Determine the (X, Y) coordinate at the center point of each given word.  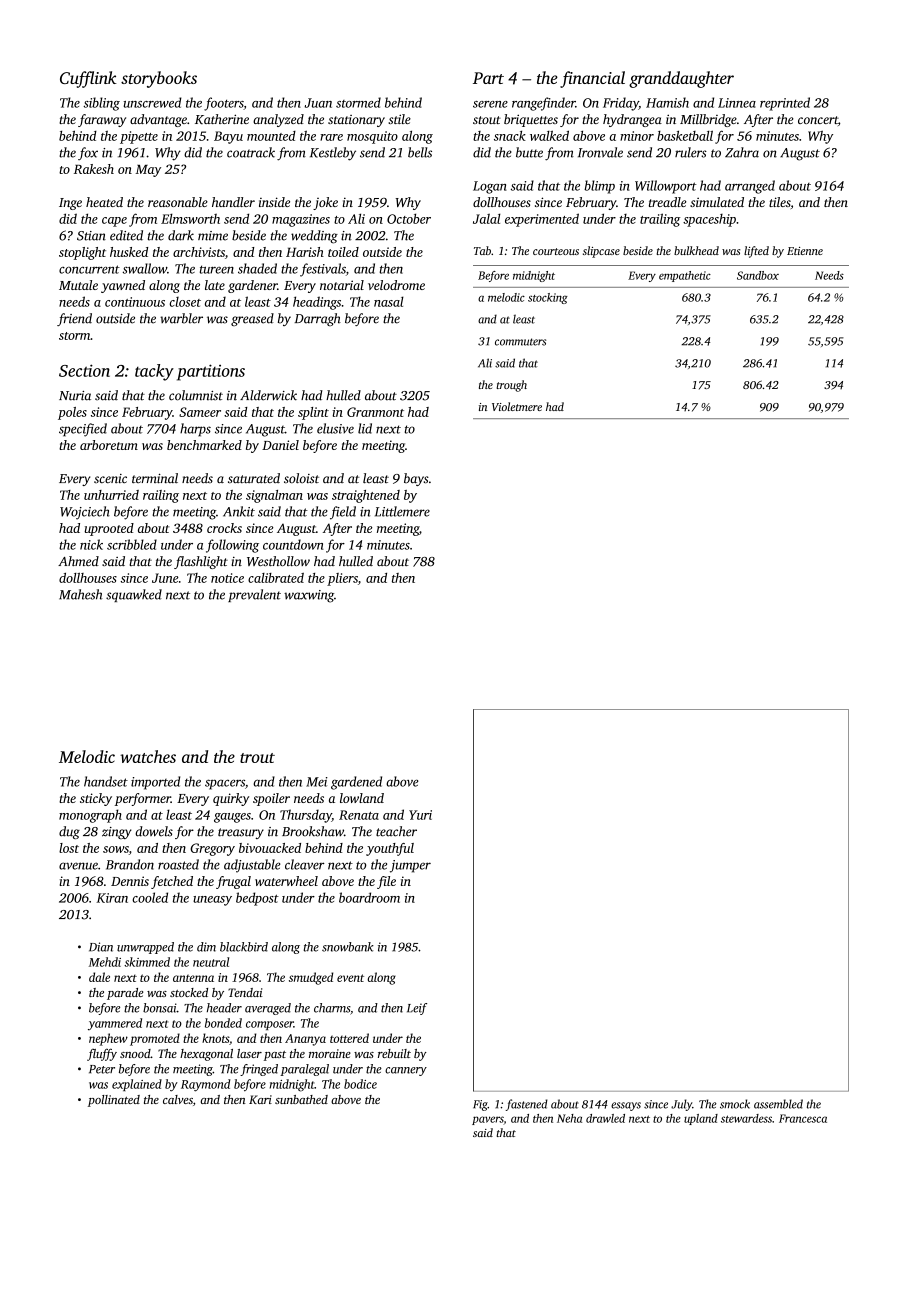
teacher (396, 831)
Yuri (420, 815)
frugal (233, 882)
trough (512, 386)
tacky (154, 372)
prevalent (254, 595)
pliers (342, 579)
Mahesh (81, 594)
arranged (750, 187)
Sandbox (758, 275)
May (148, 171)
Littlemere (402, 511)
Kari (260, 1099)
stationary (356, 121)
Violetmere (517, 406)
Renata (359, 815)
